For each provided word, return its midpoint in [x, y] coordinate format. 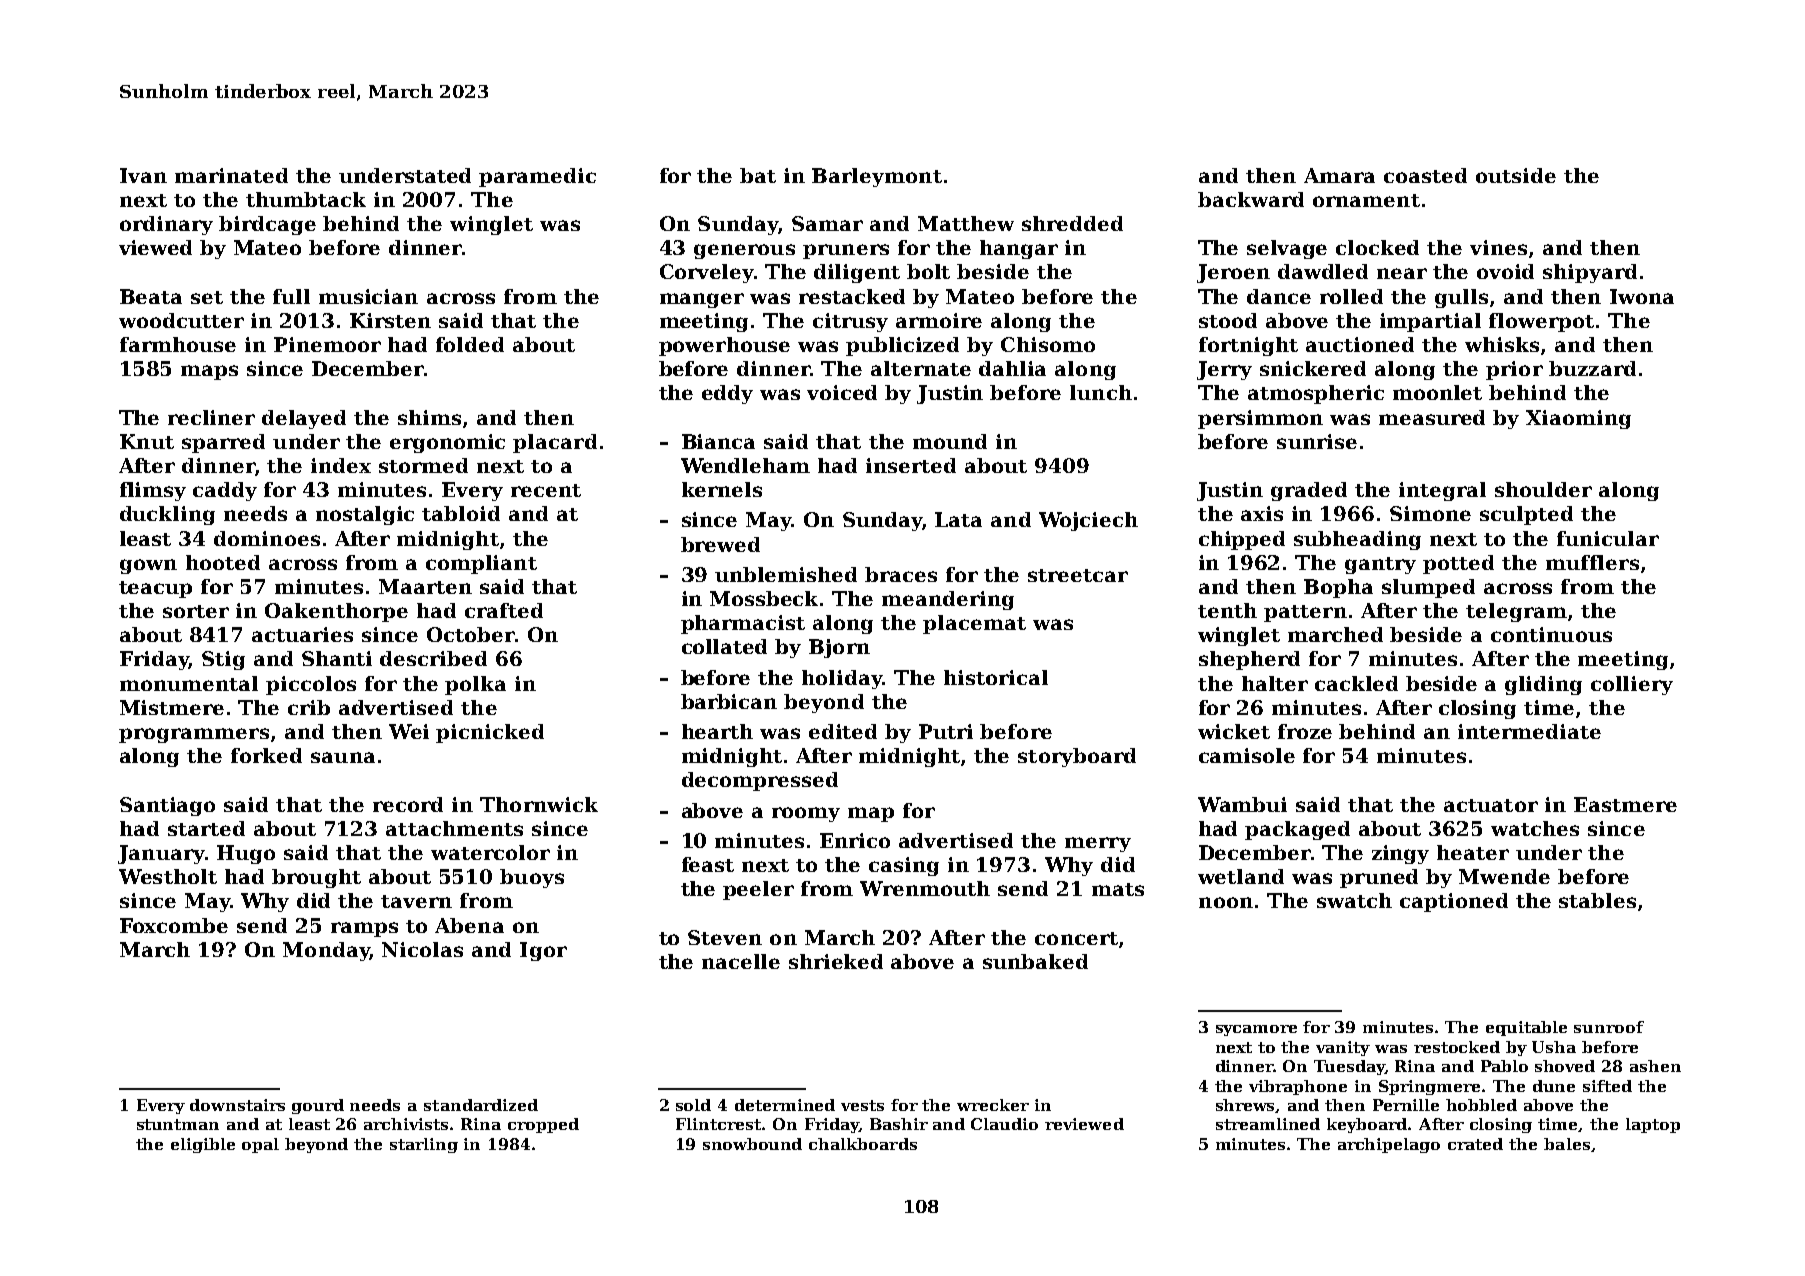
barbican [729, 701]
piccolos [311, 685]
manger [702, 300]
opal [260, 1145]
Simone [1430, 513]
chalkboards [863, 1144]
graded [1309, 491]
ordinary [166, 225]
